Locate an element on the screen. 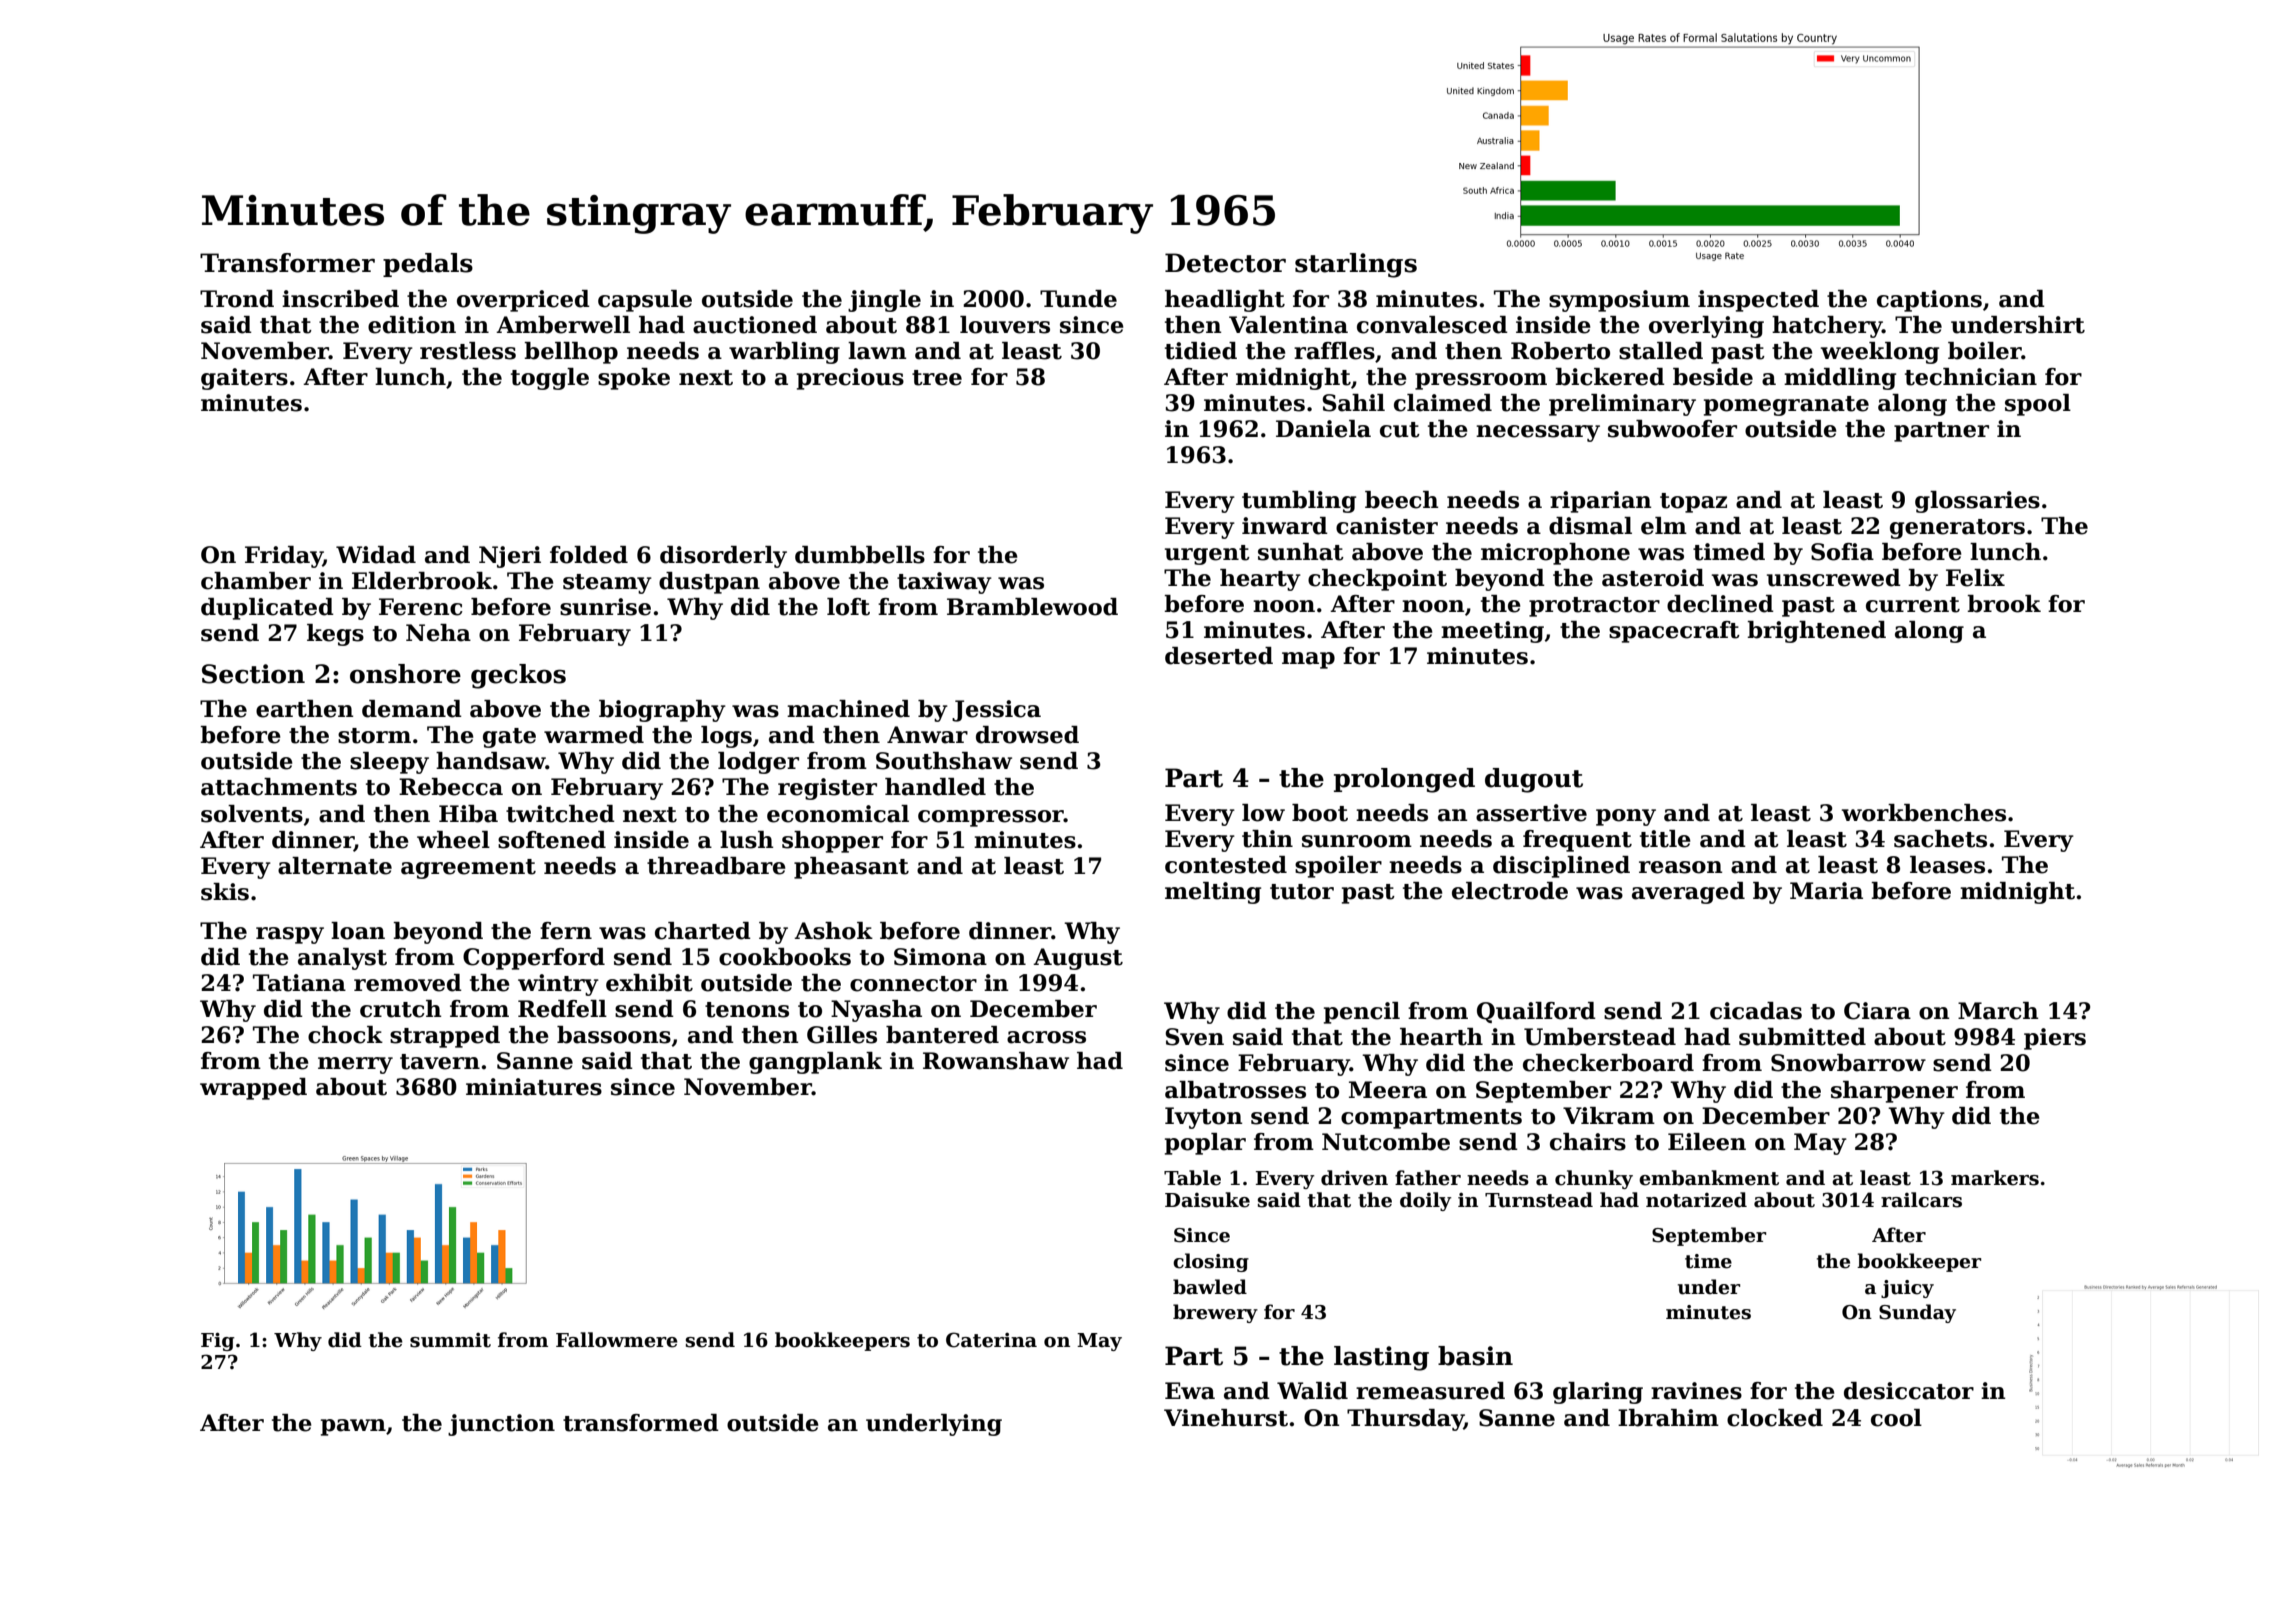  tutor is located at coordinates (1302, 892).
